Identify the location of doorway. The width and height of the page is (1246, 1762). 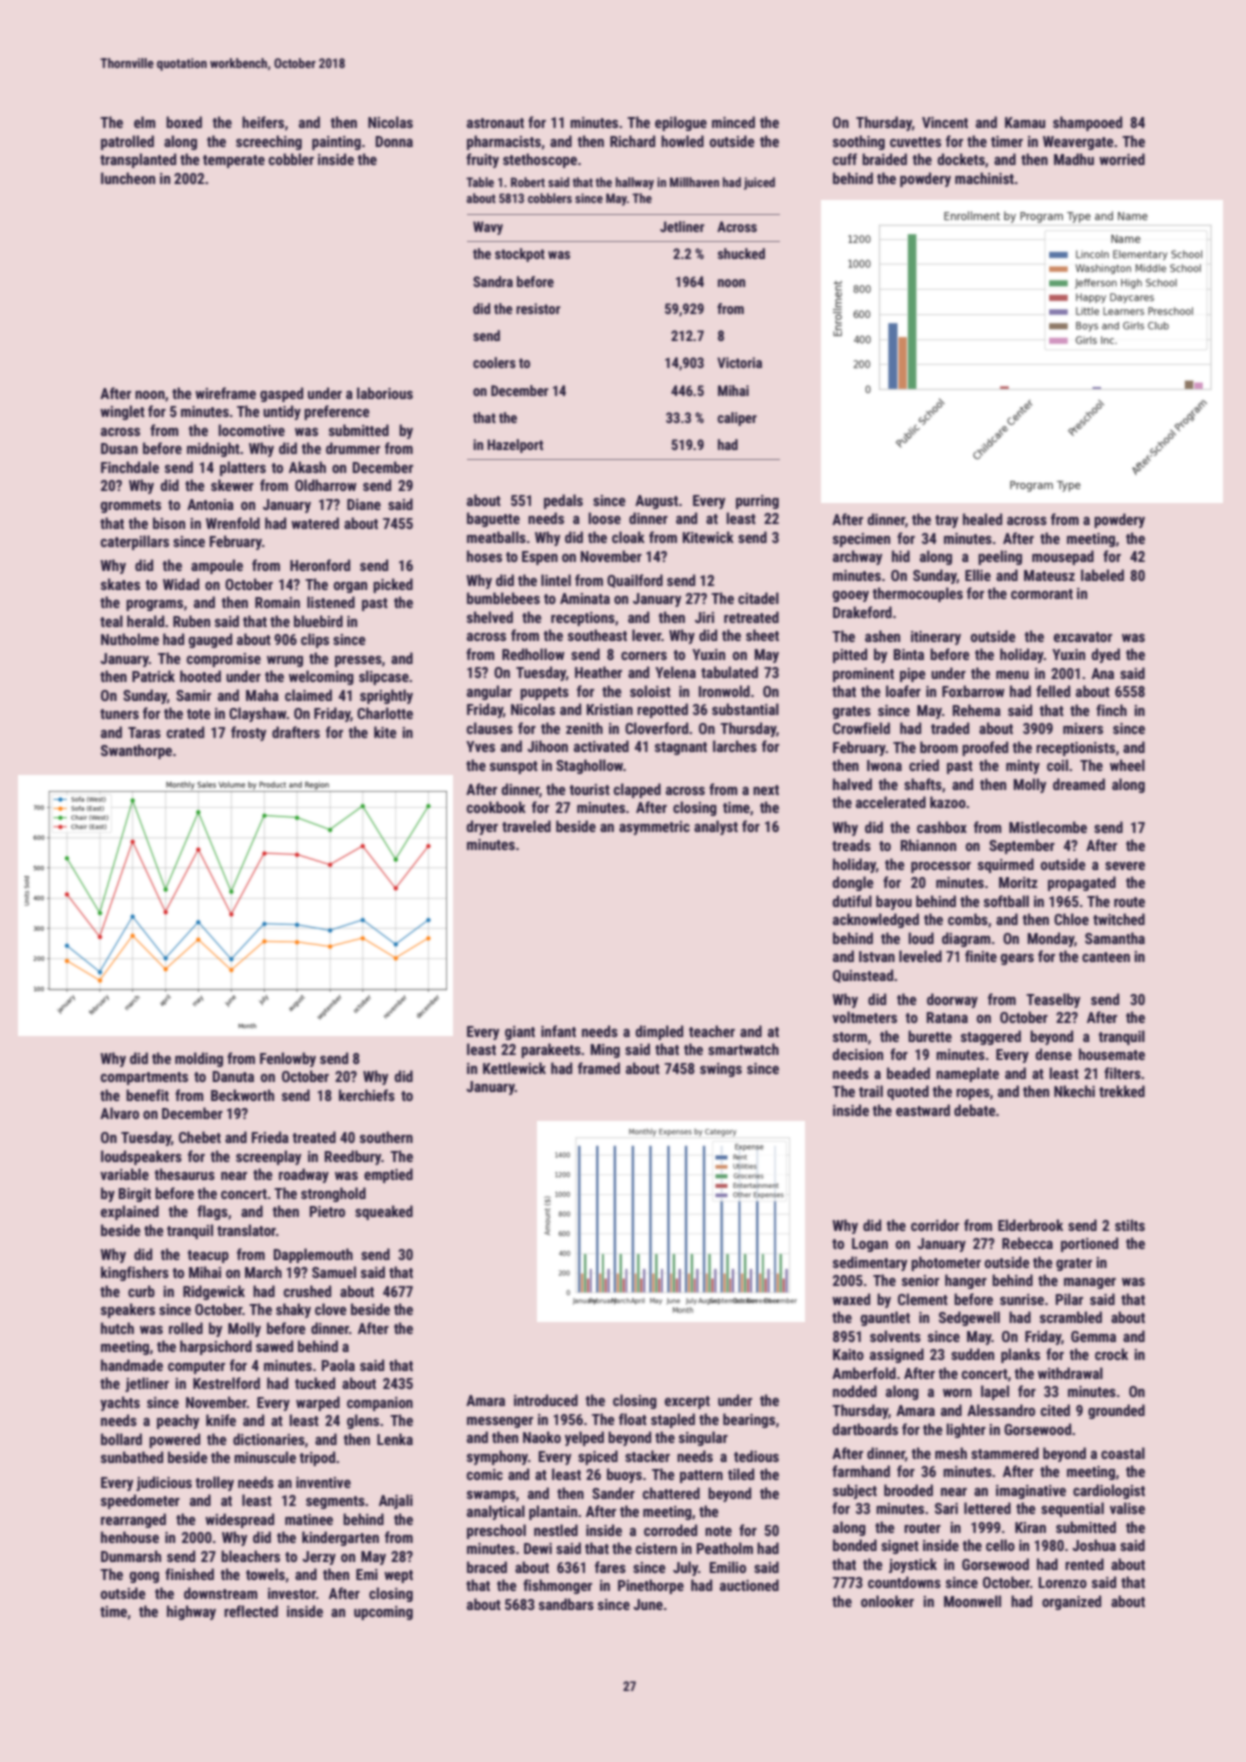
(952, 1000).
